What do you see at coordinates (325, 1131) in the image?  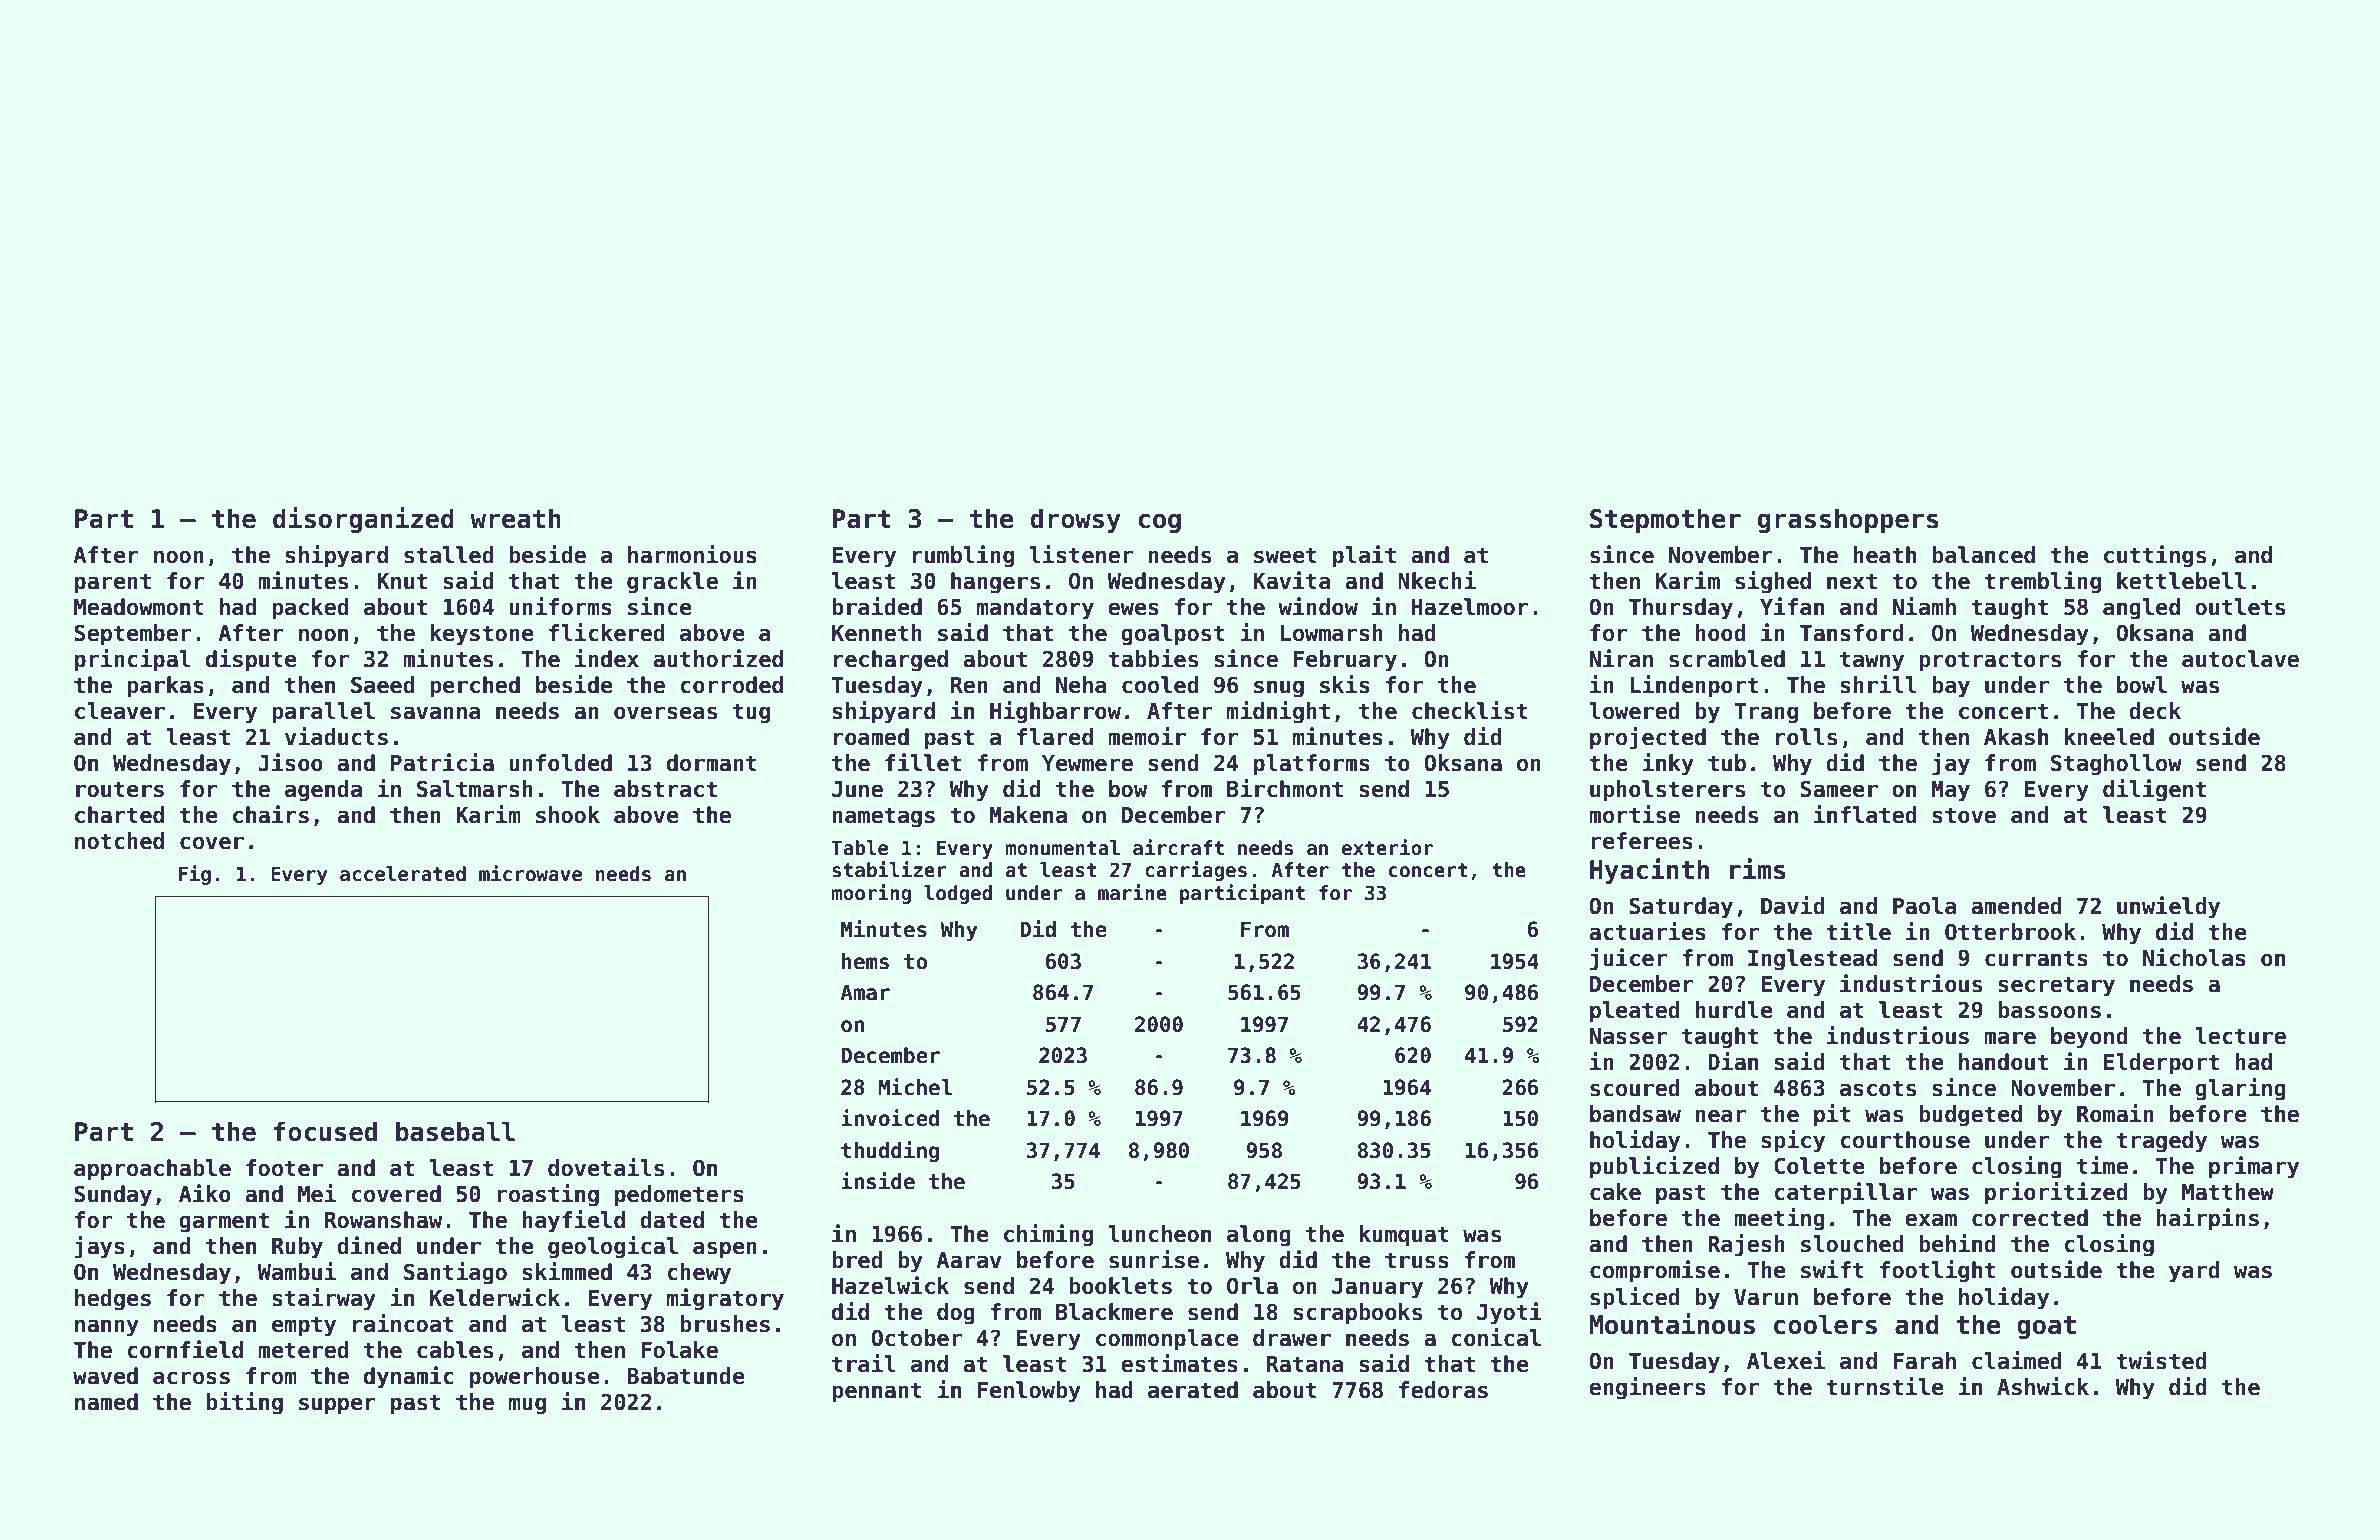 I see `focused` at bounding box center [325, 1131].
